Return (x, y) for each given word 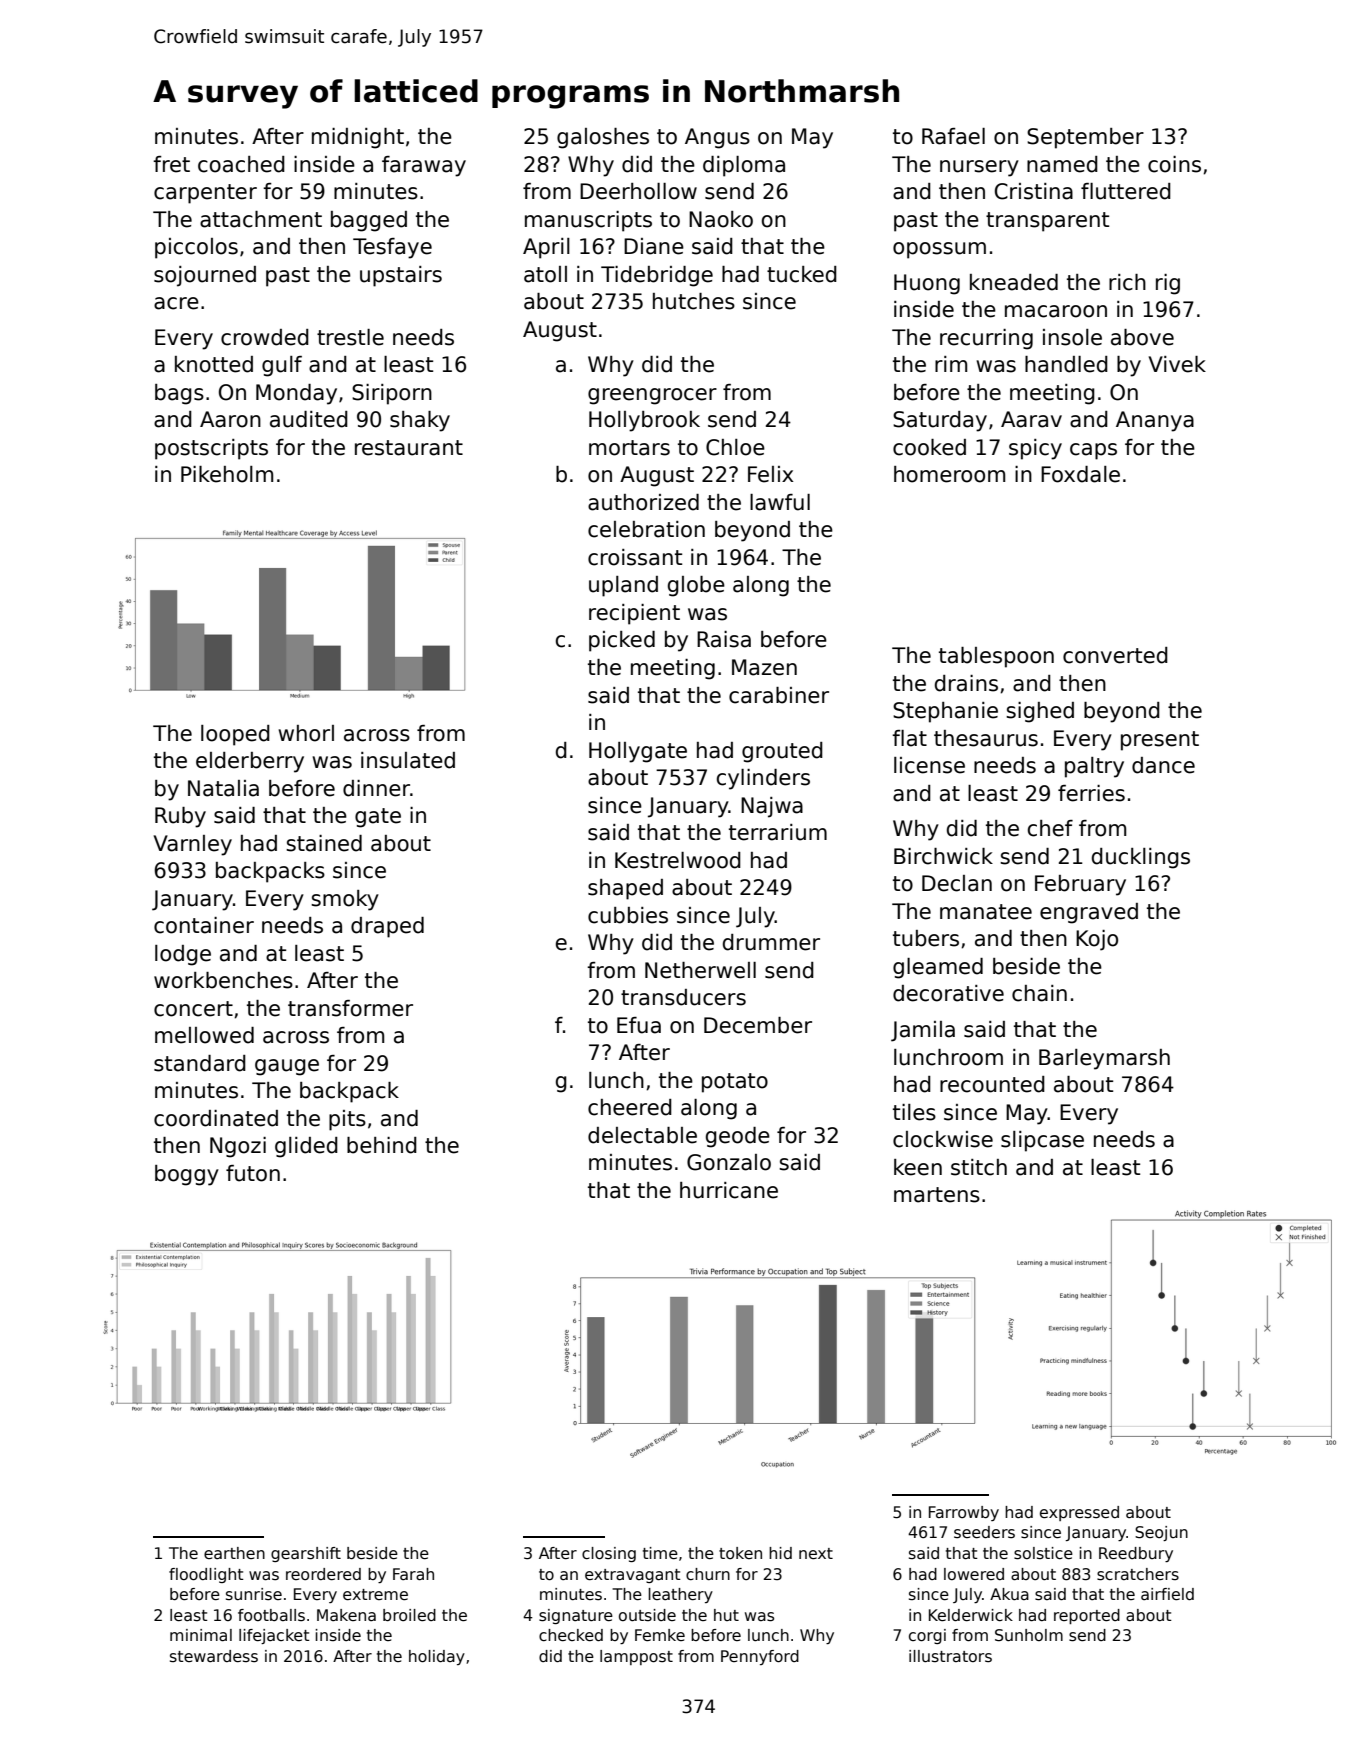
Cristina (1034, 191)
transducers (683, 997)
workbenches (223, 980)
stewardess (214, 1656)
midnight (358, 138)
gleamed (938, 968)
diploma (744, 166)
